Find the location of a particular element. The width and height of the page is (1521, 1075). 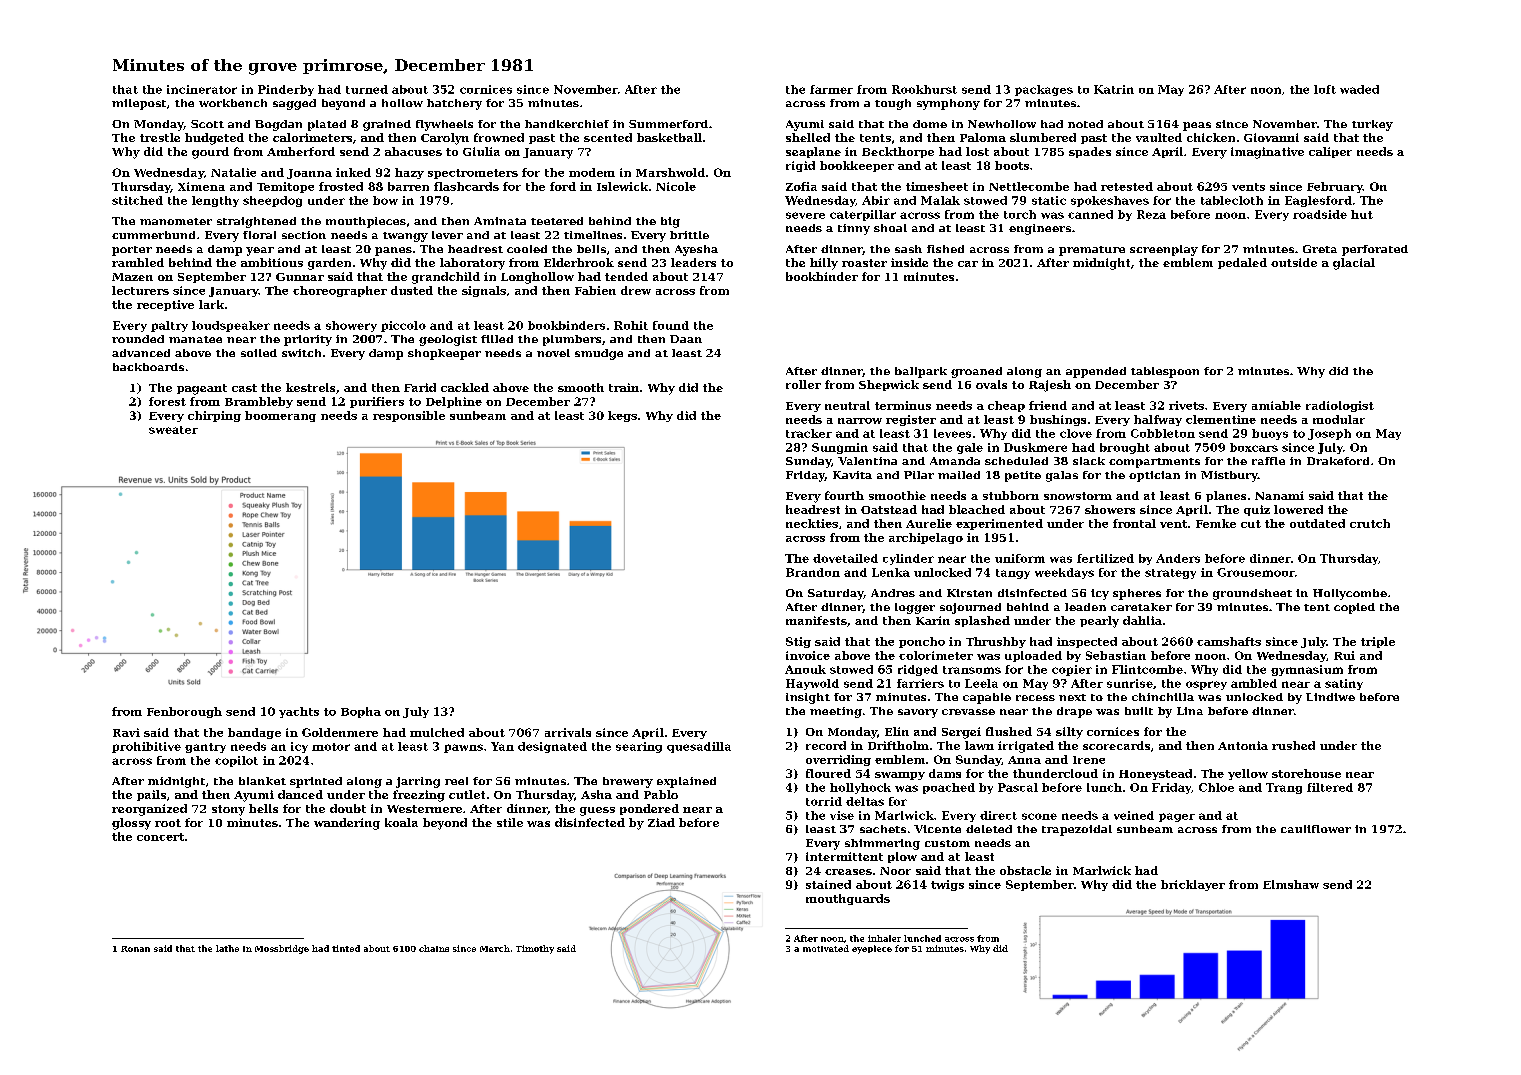

calorimeters is located at coordinates (312, 137).
